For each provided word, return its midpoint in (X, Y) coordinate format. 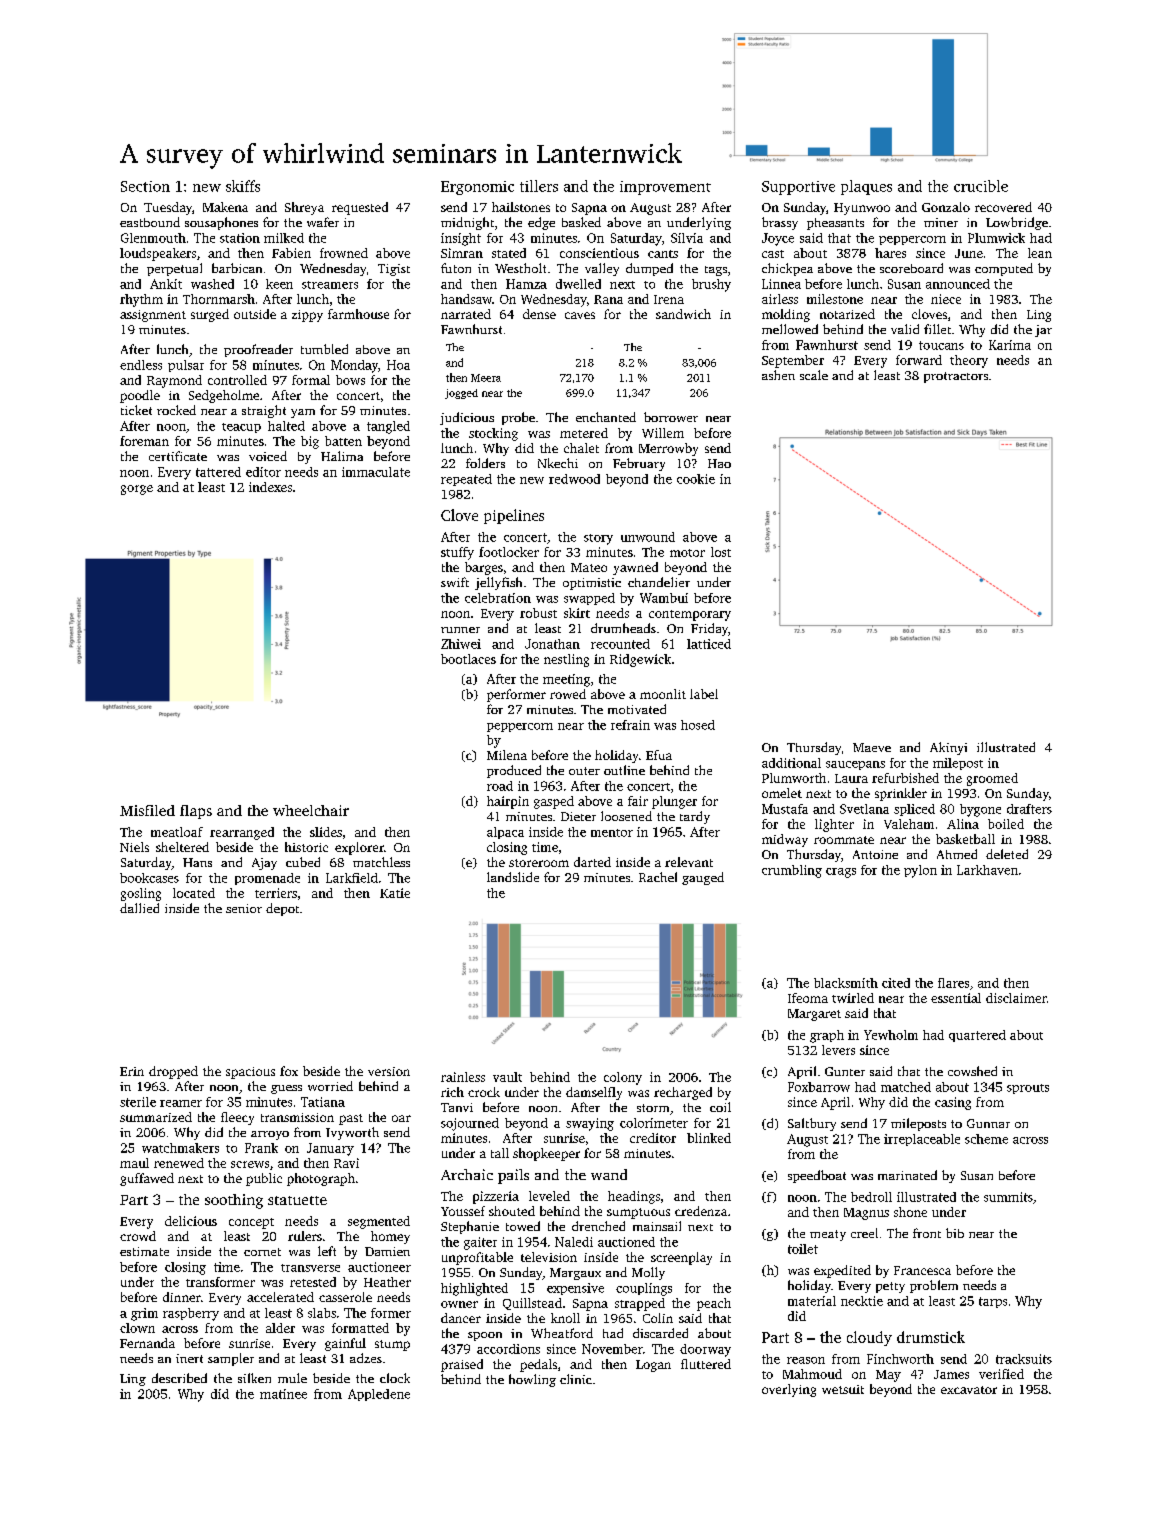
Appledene (379, 1395)
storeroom (539, 863)
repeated (466, 480)
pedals (538, 1365)
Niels (134, 847)
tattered (218, 472)
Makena (225, 207)
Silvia (687, 238)
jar (1043, 331)
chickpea (787, 269)
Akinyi (948, 748)
